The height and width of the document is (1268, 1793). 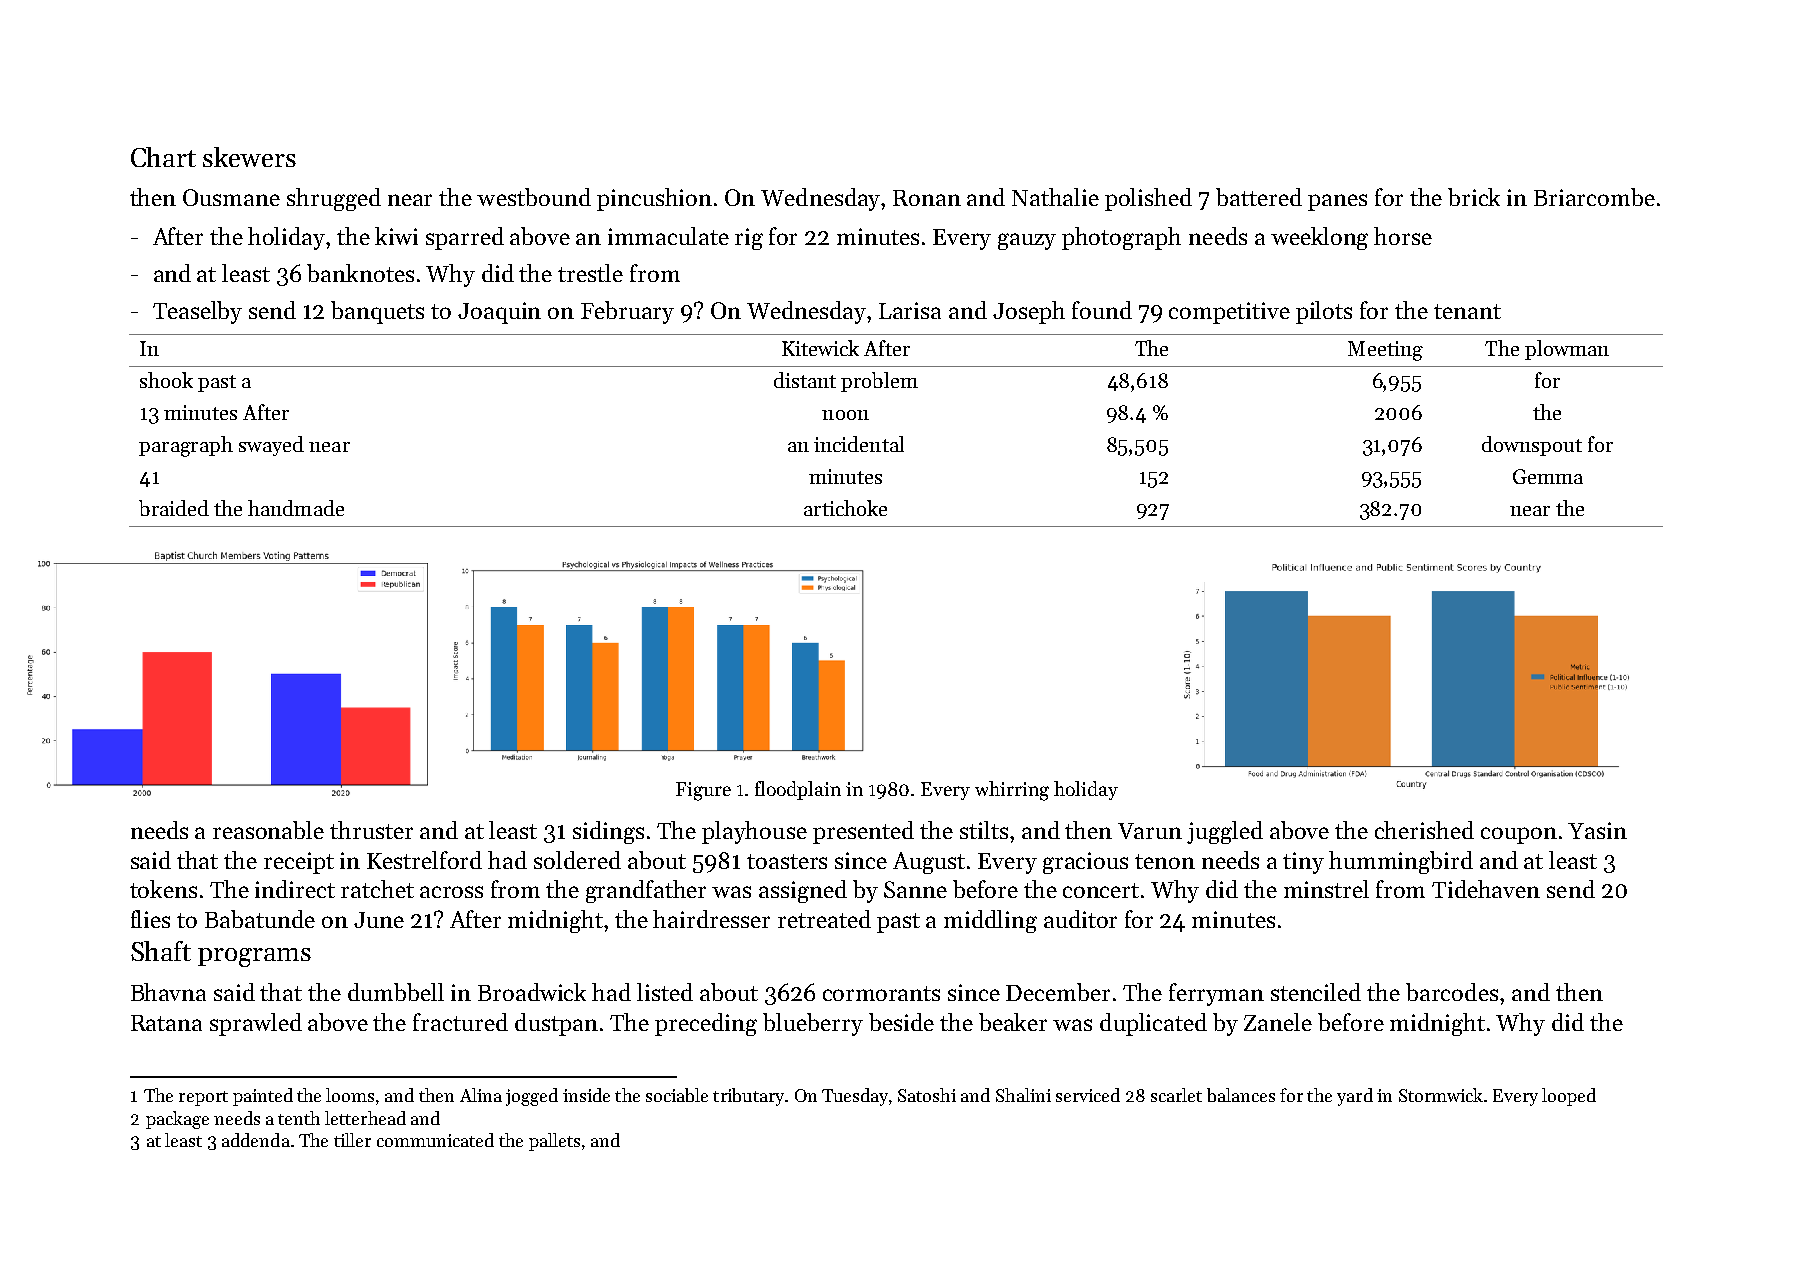 What do you see at coordinates (1401, 862) in the document?
I see `hummingbird` at bounding box center [1401, 862].
